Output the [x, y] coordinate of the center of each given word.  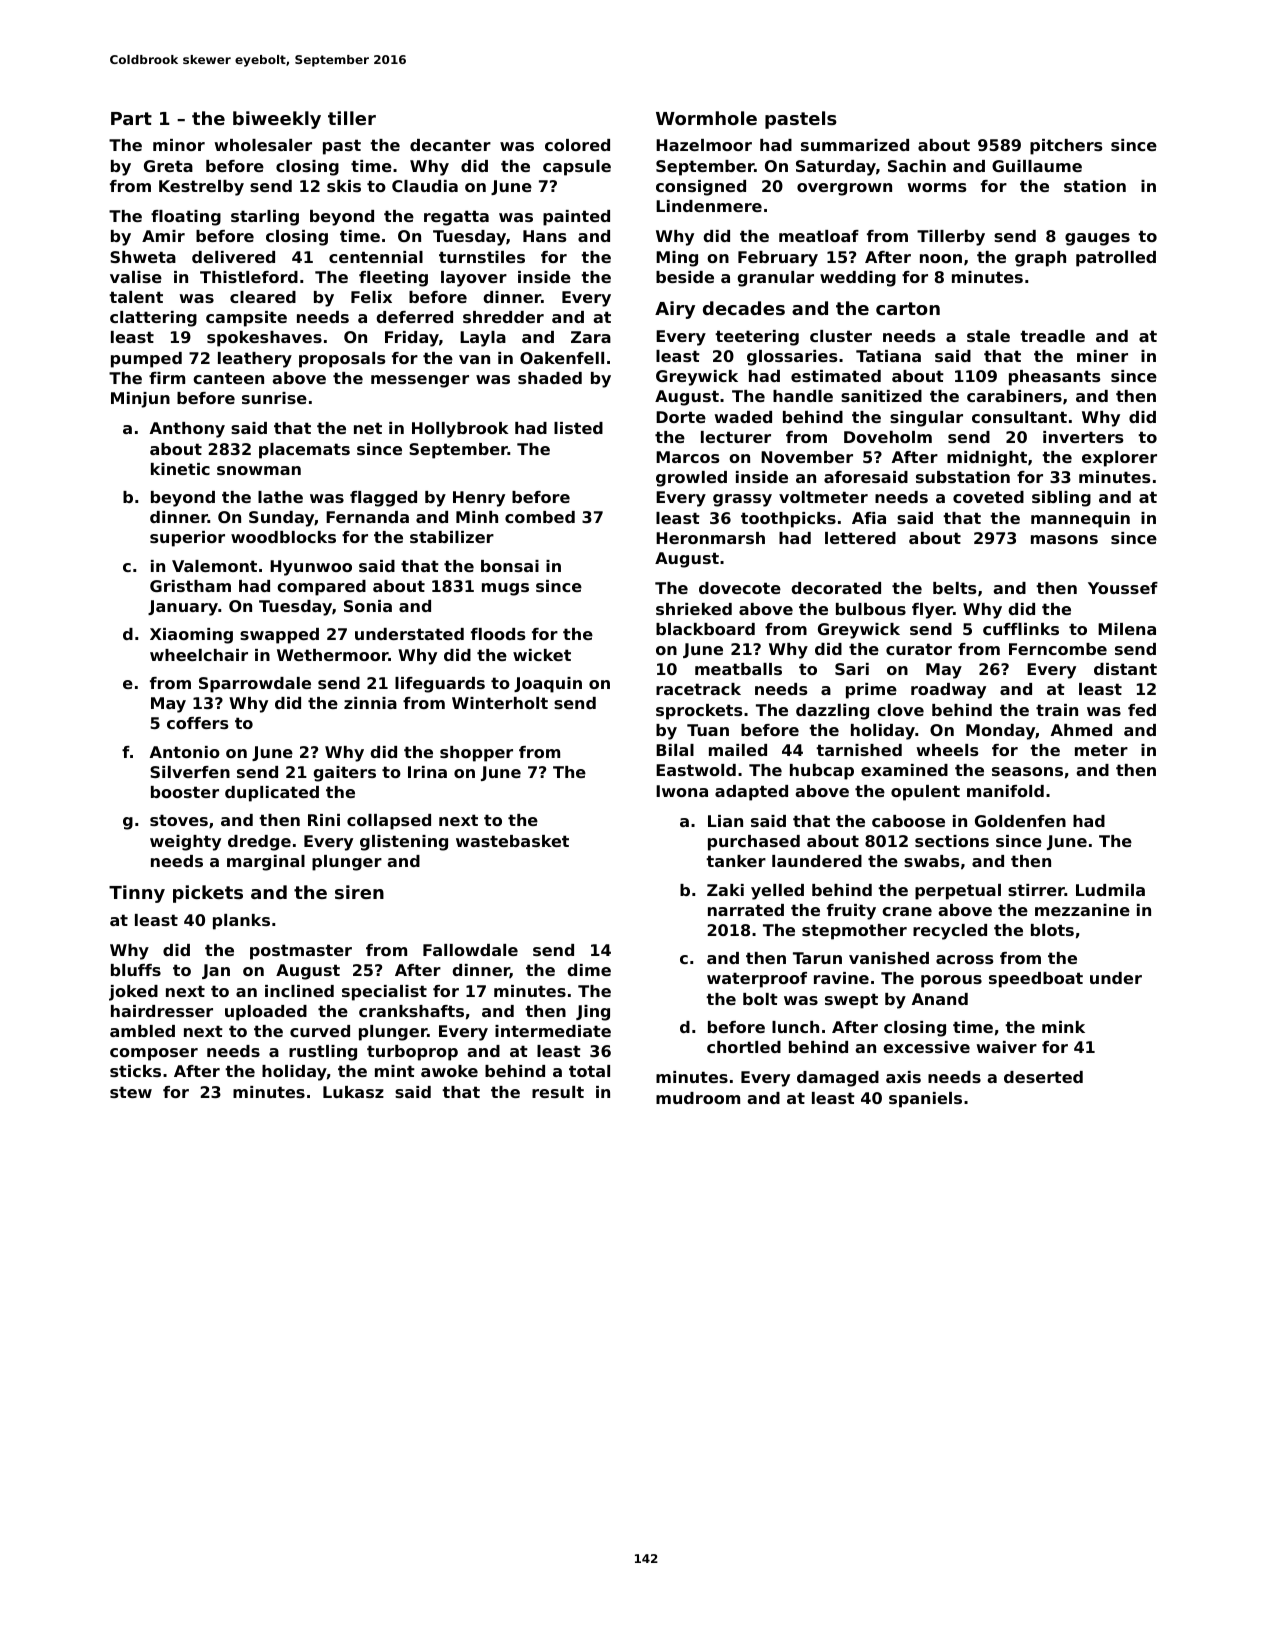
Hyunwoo [311, 568]
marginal [266, 863]
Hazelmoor [704, 145]
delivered [233, 257]
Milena [1127, 629]
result [558, 1092]
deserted [1043, 1077]
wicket [542, 655]
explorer [1119, 459]
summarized [855, 145]
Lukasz [353, 1092]
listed [578, 428]
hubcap [822, 772]
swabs [932, 861]
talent [136, 297]
